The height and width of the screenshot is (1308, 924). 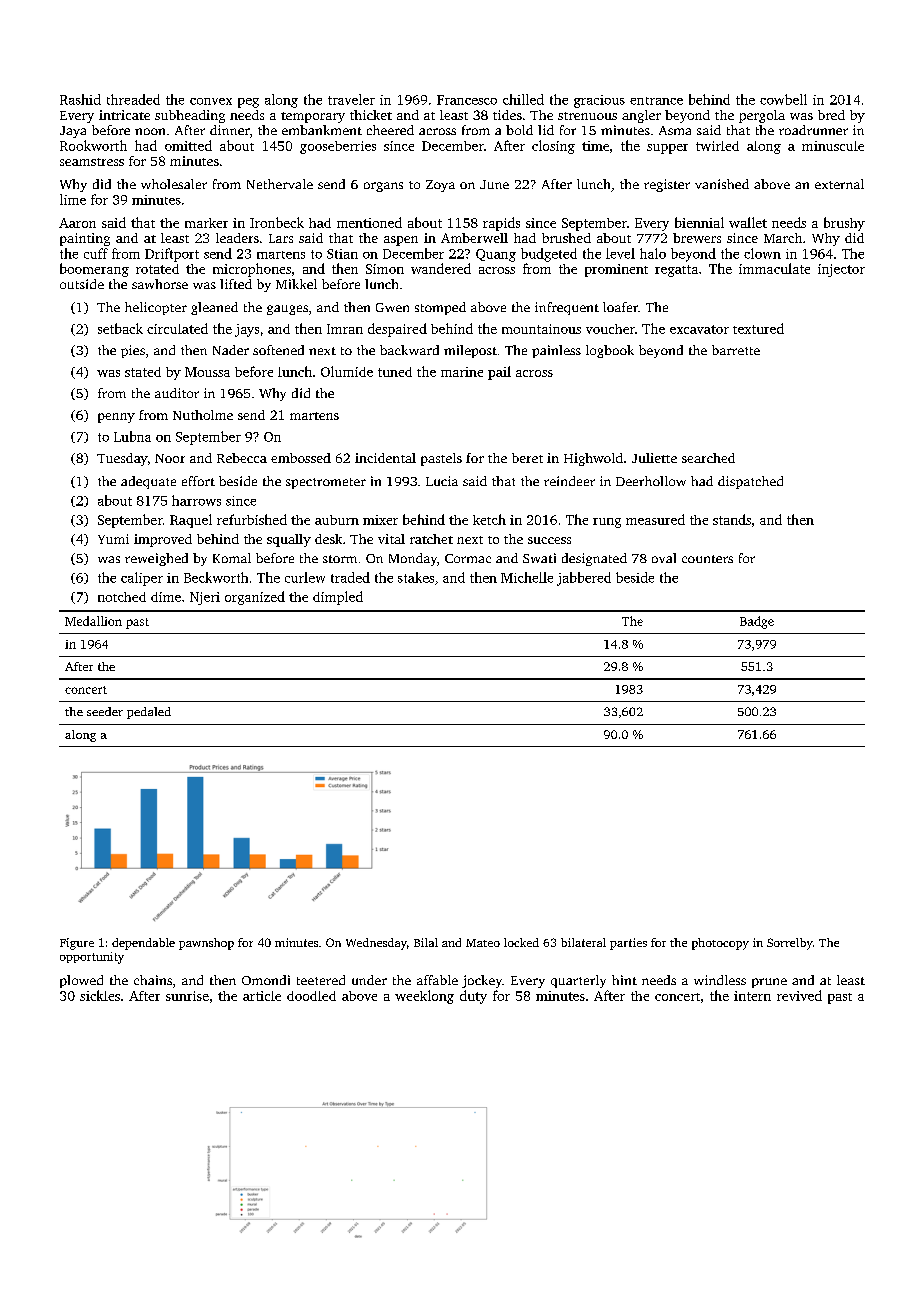 What do you see at coordinates (750, 482) in the screenshot?
I see `dispatched` at bounding box center [750, 482].
